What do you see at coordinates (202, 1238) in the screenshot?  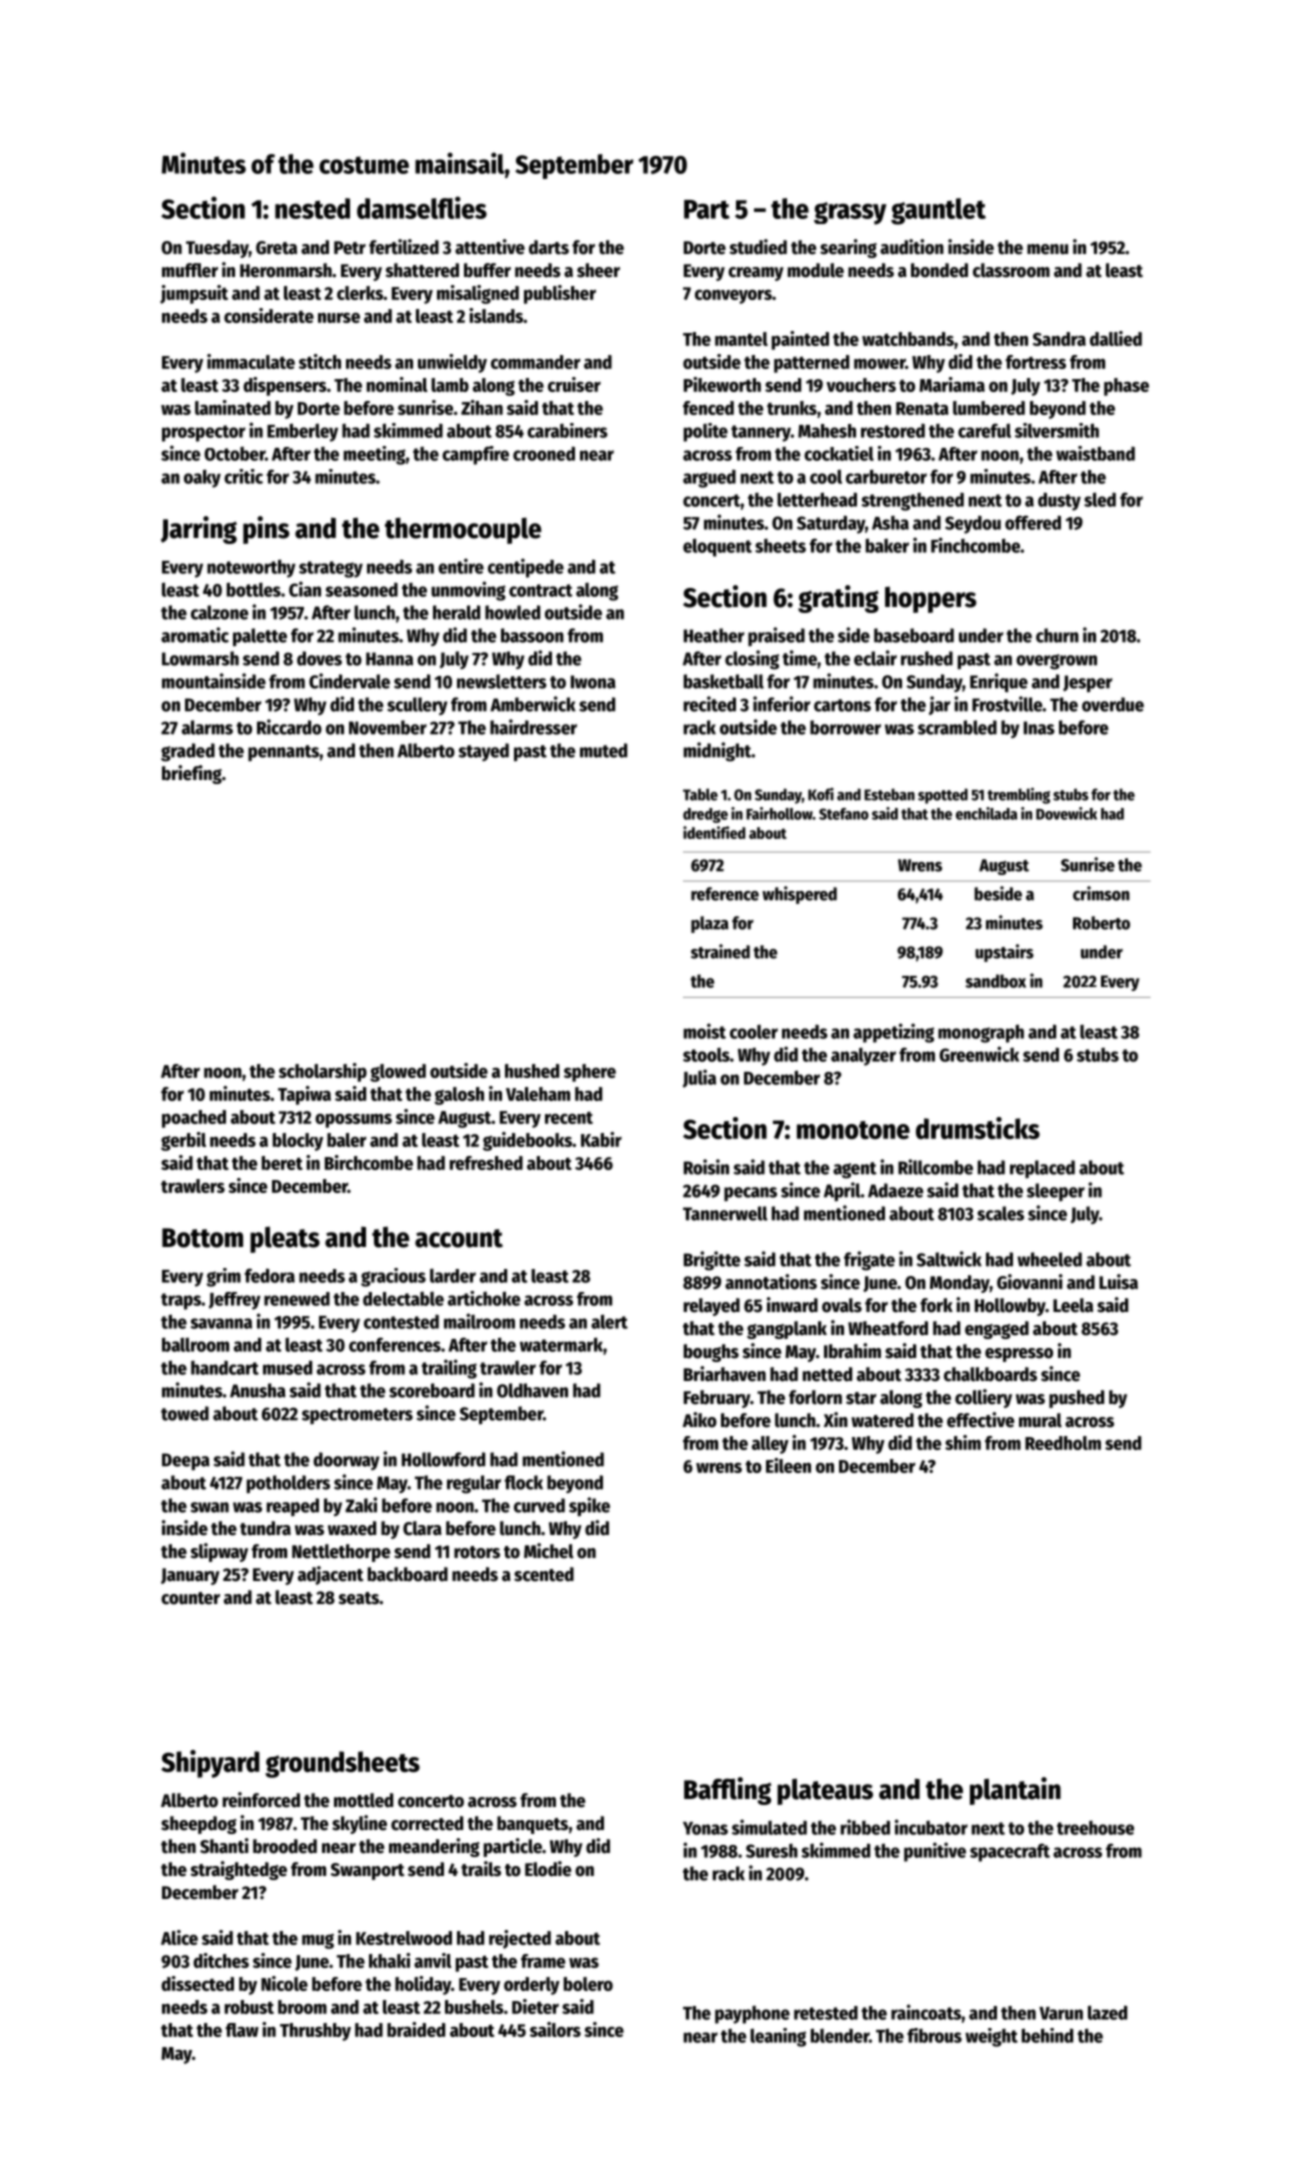 I see `Bottom` at bounding box center [202, 1238].
